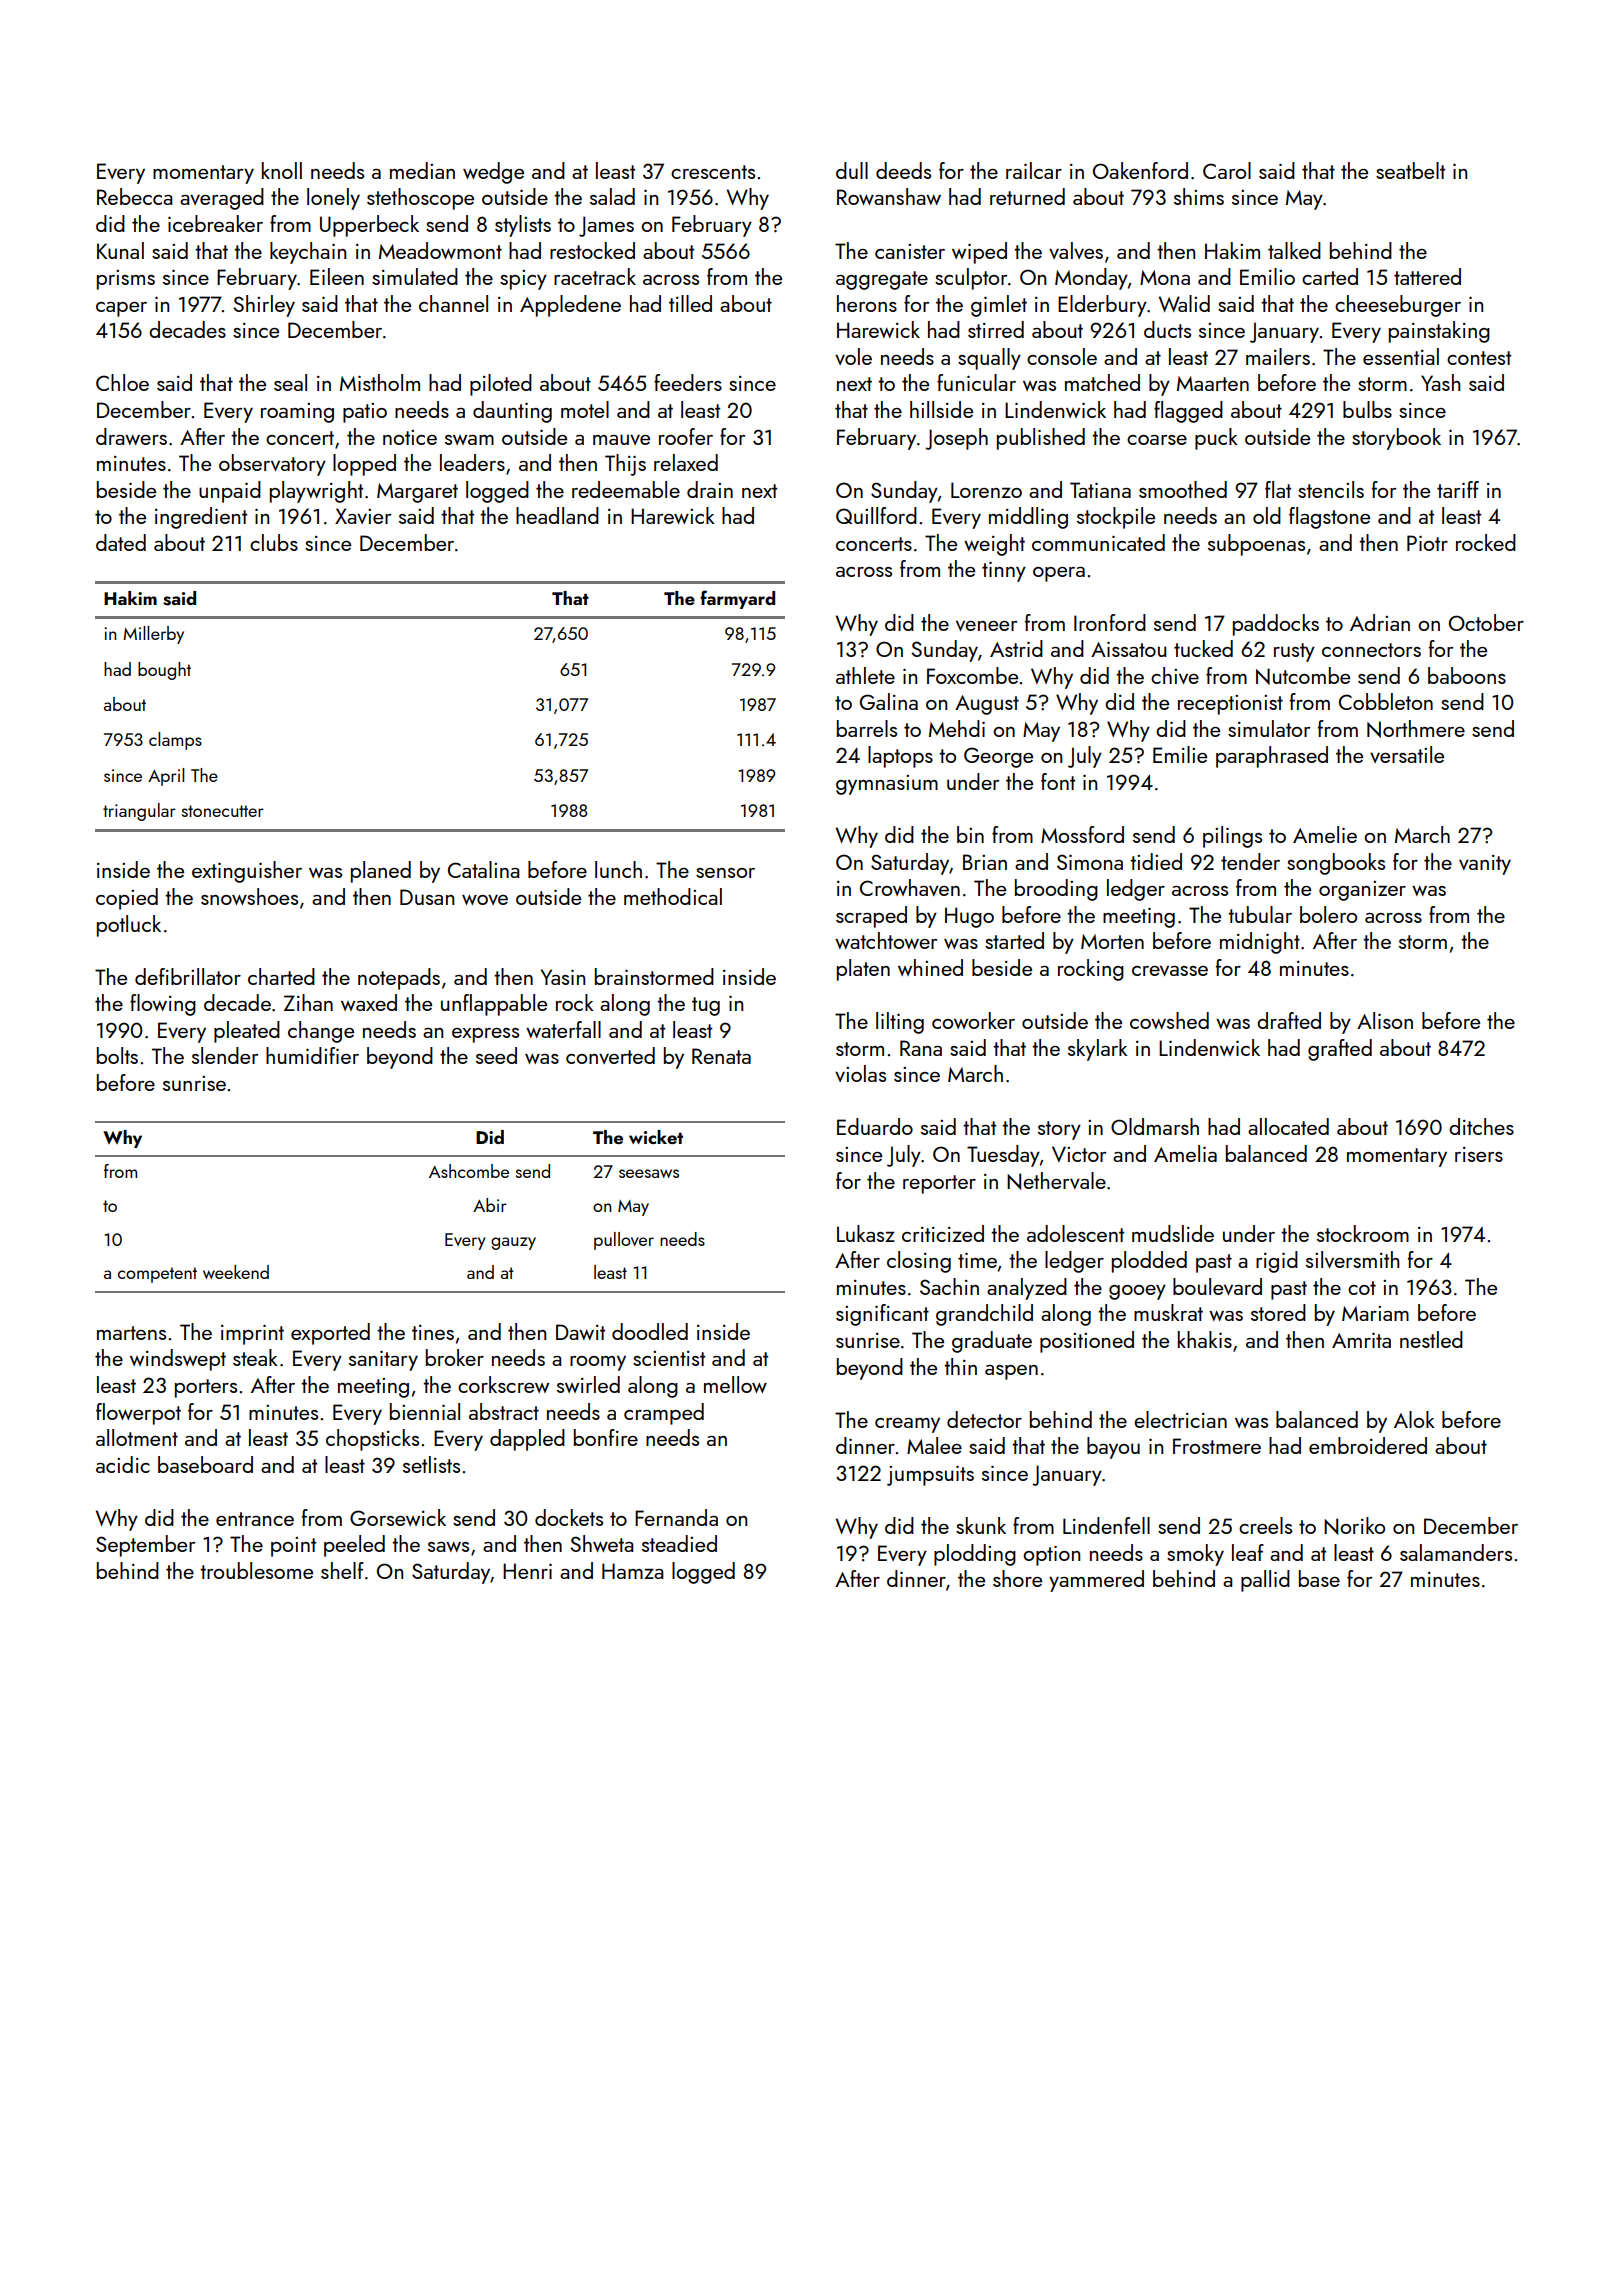  Describe the element at coordinates (1017, 1578) in the document. I see `shore` at that location.
